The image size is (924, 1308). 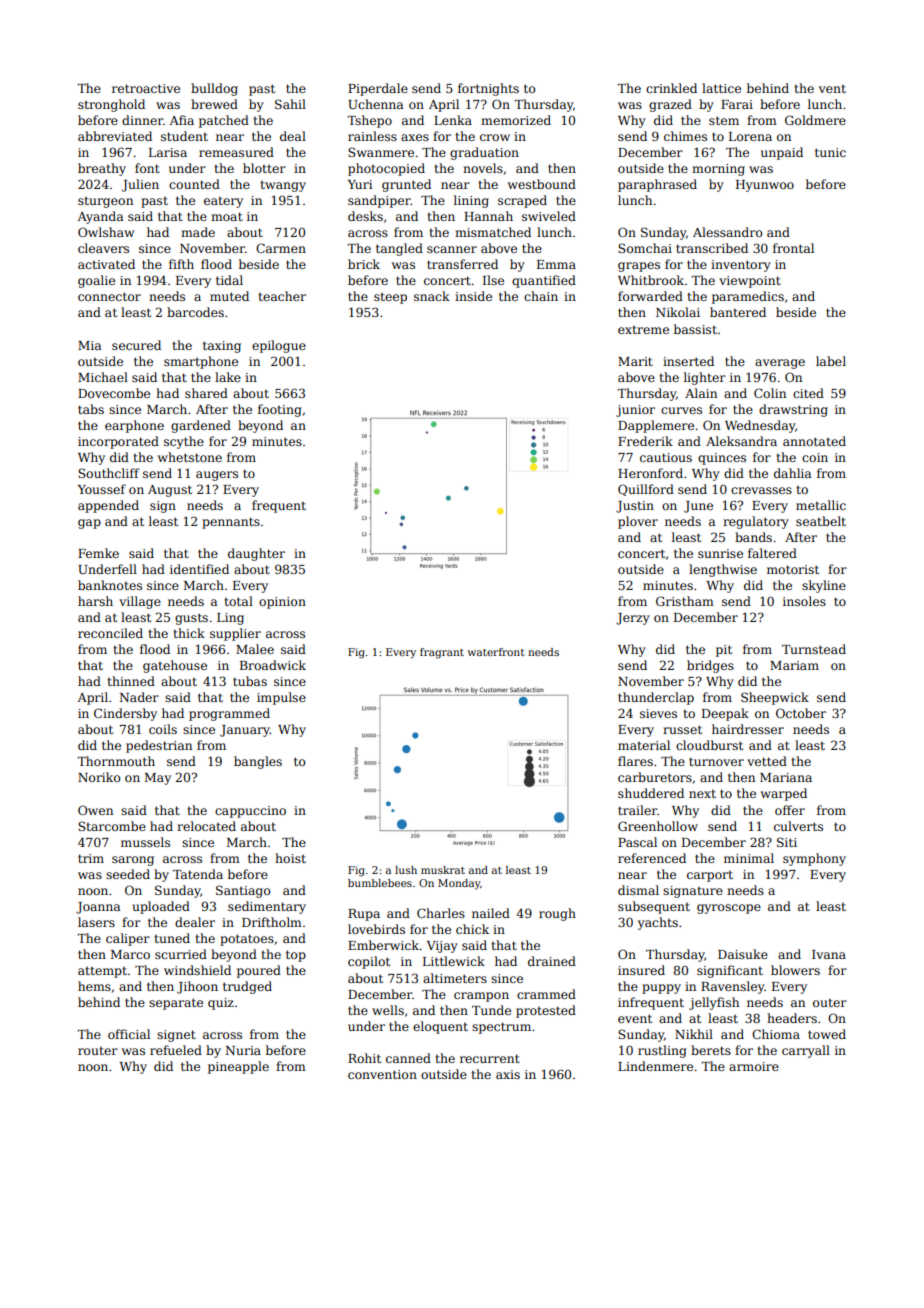 I want to click on frontal, so click(x=793, y=248).
